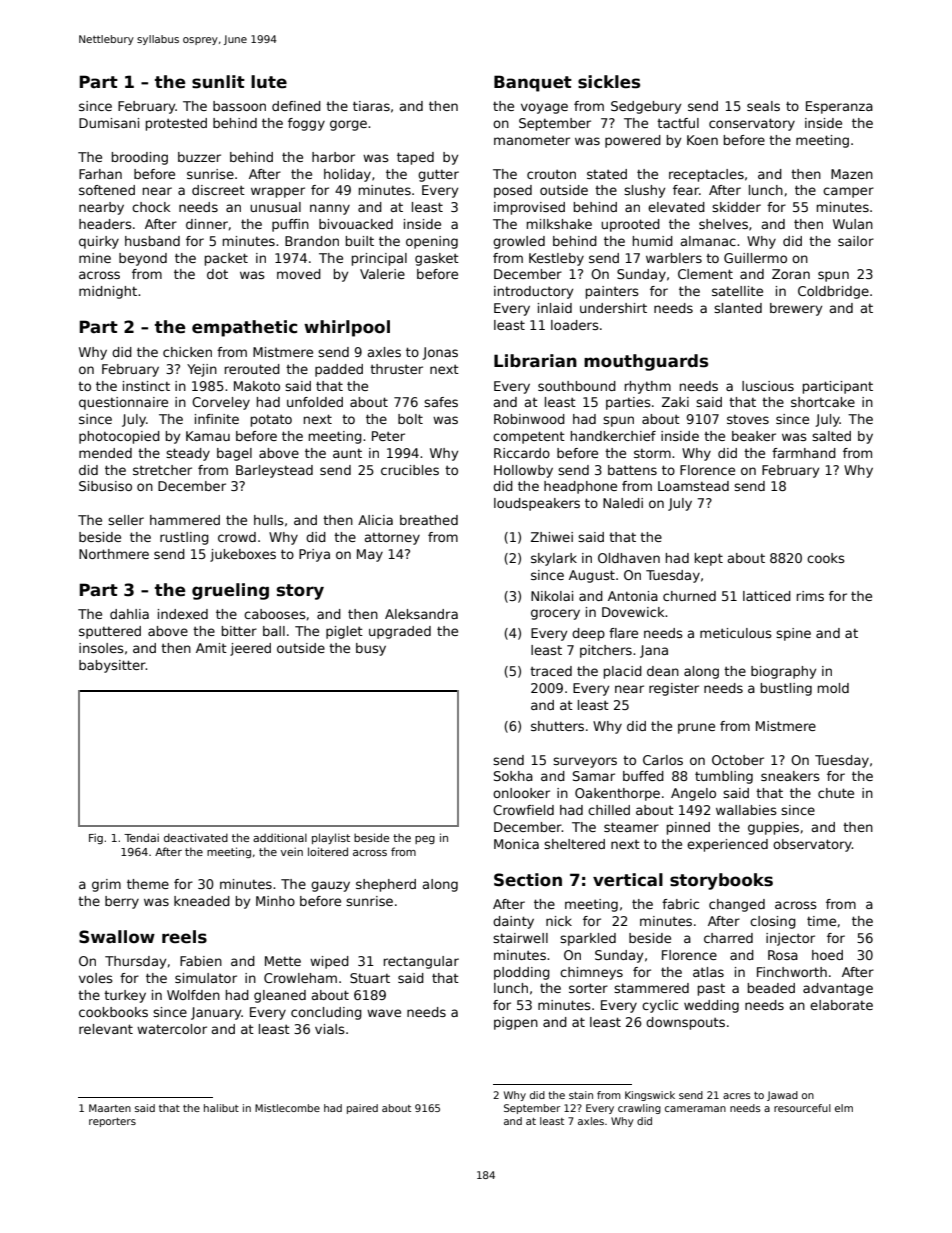  I want to click on Peter, so click(388, 436).
